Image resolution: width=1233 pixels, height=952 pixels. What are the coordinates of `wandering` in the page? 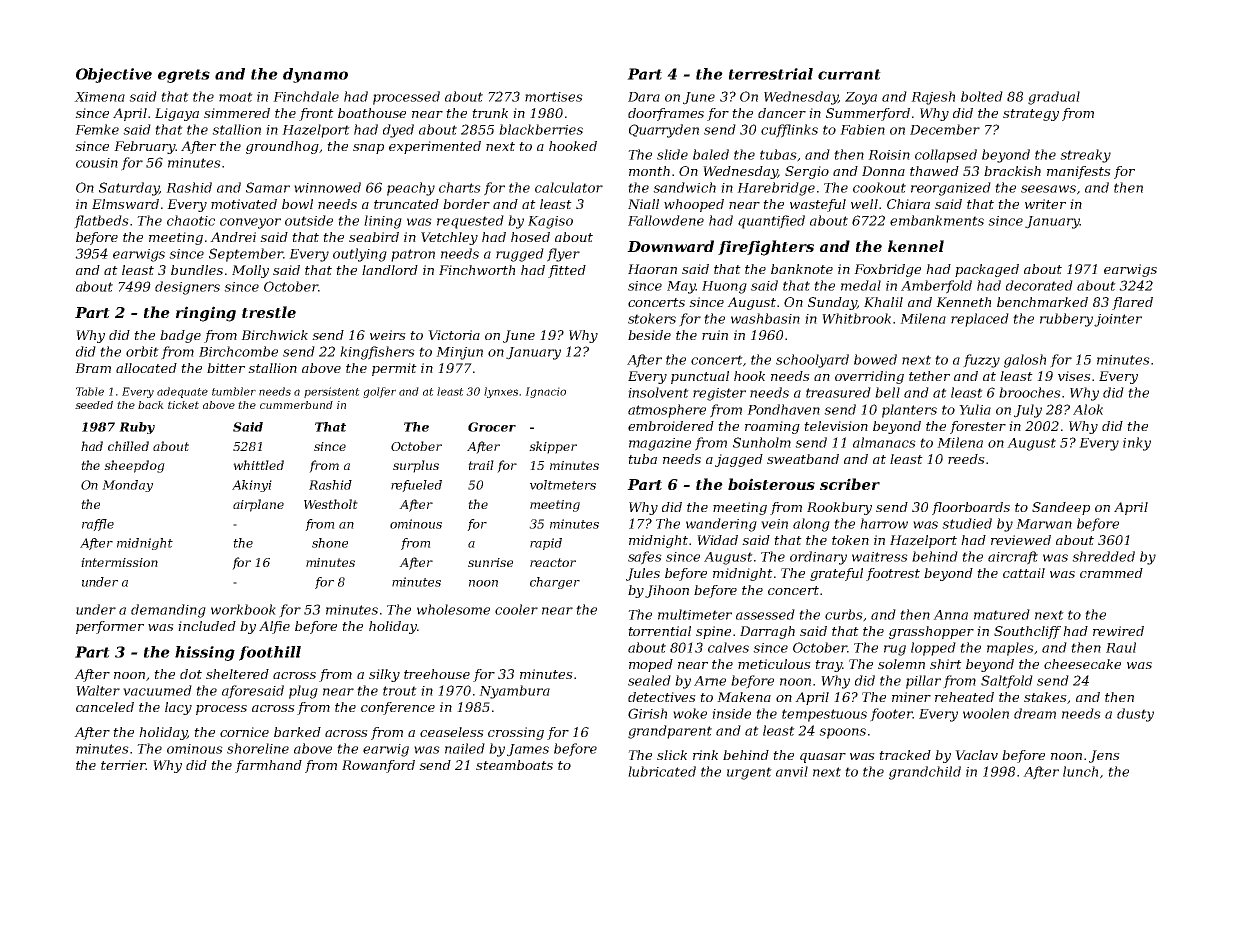 It's located at (721, 525).
